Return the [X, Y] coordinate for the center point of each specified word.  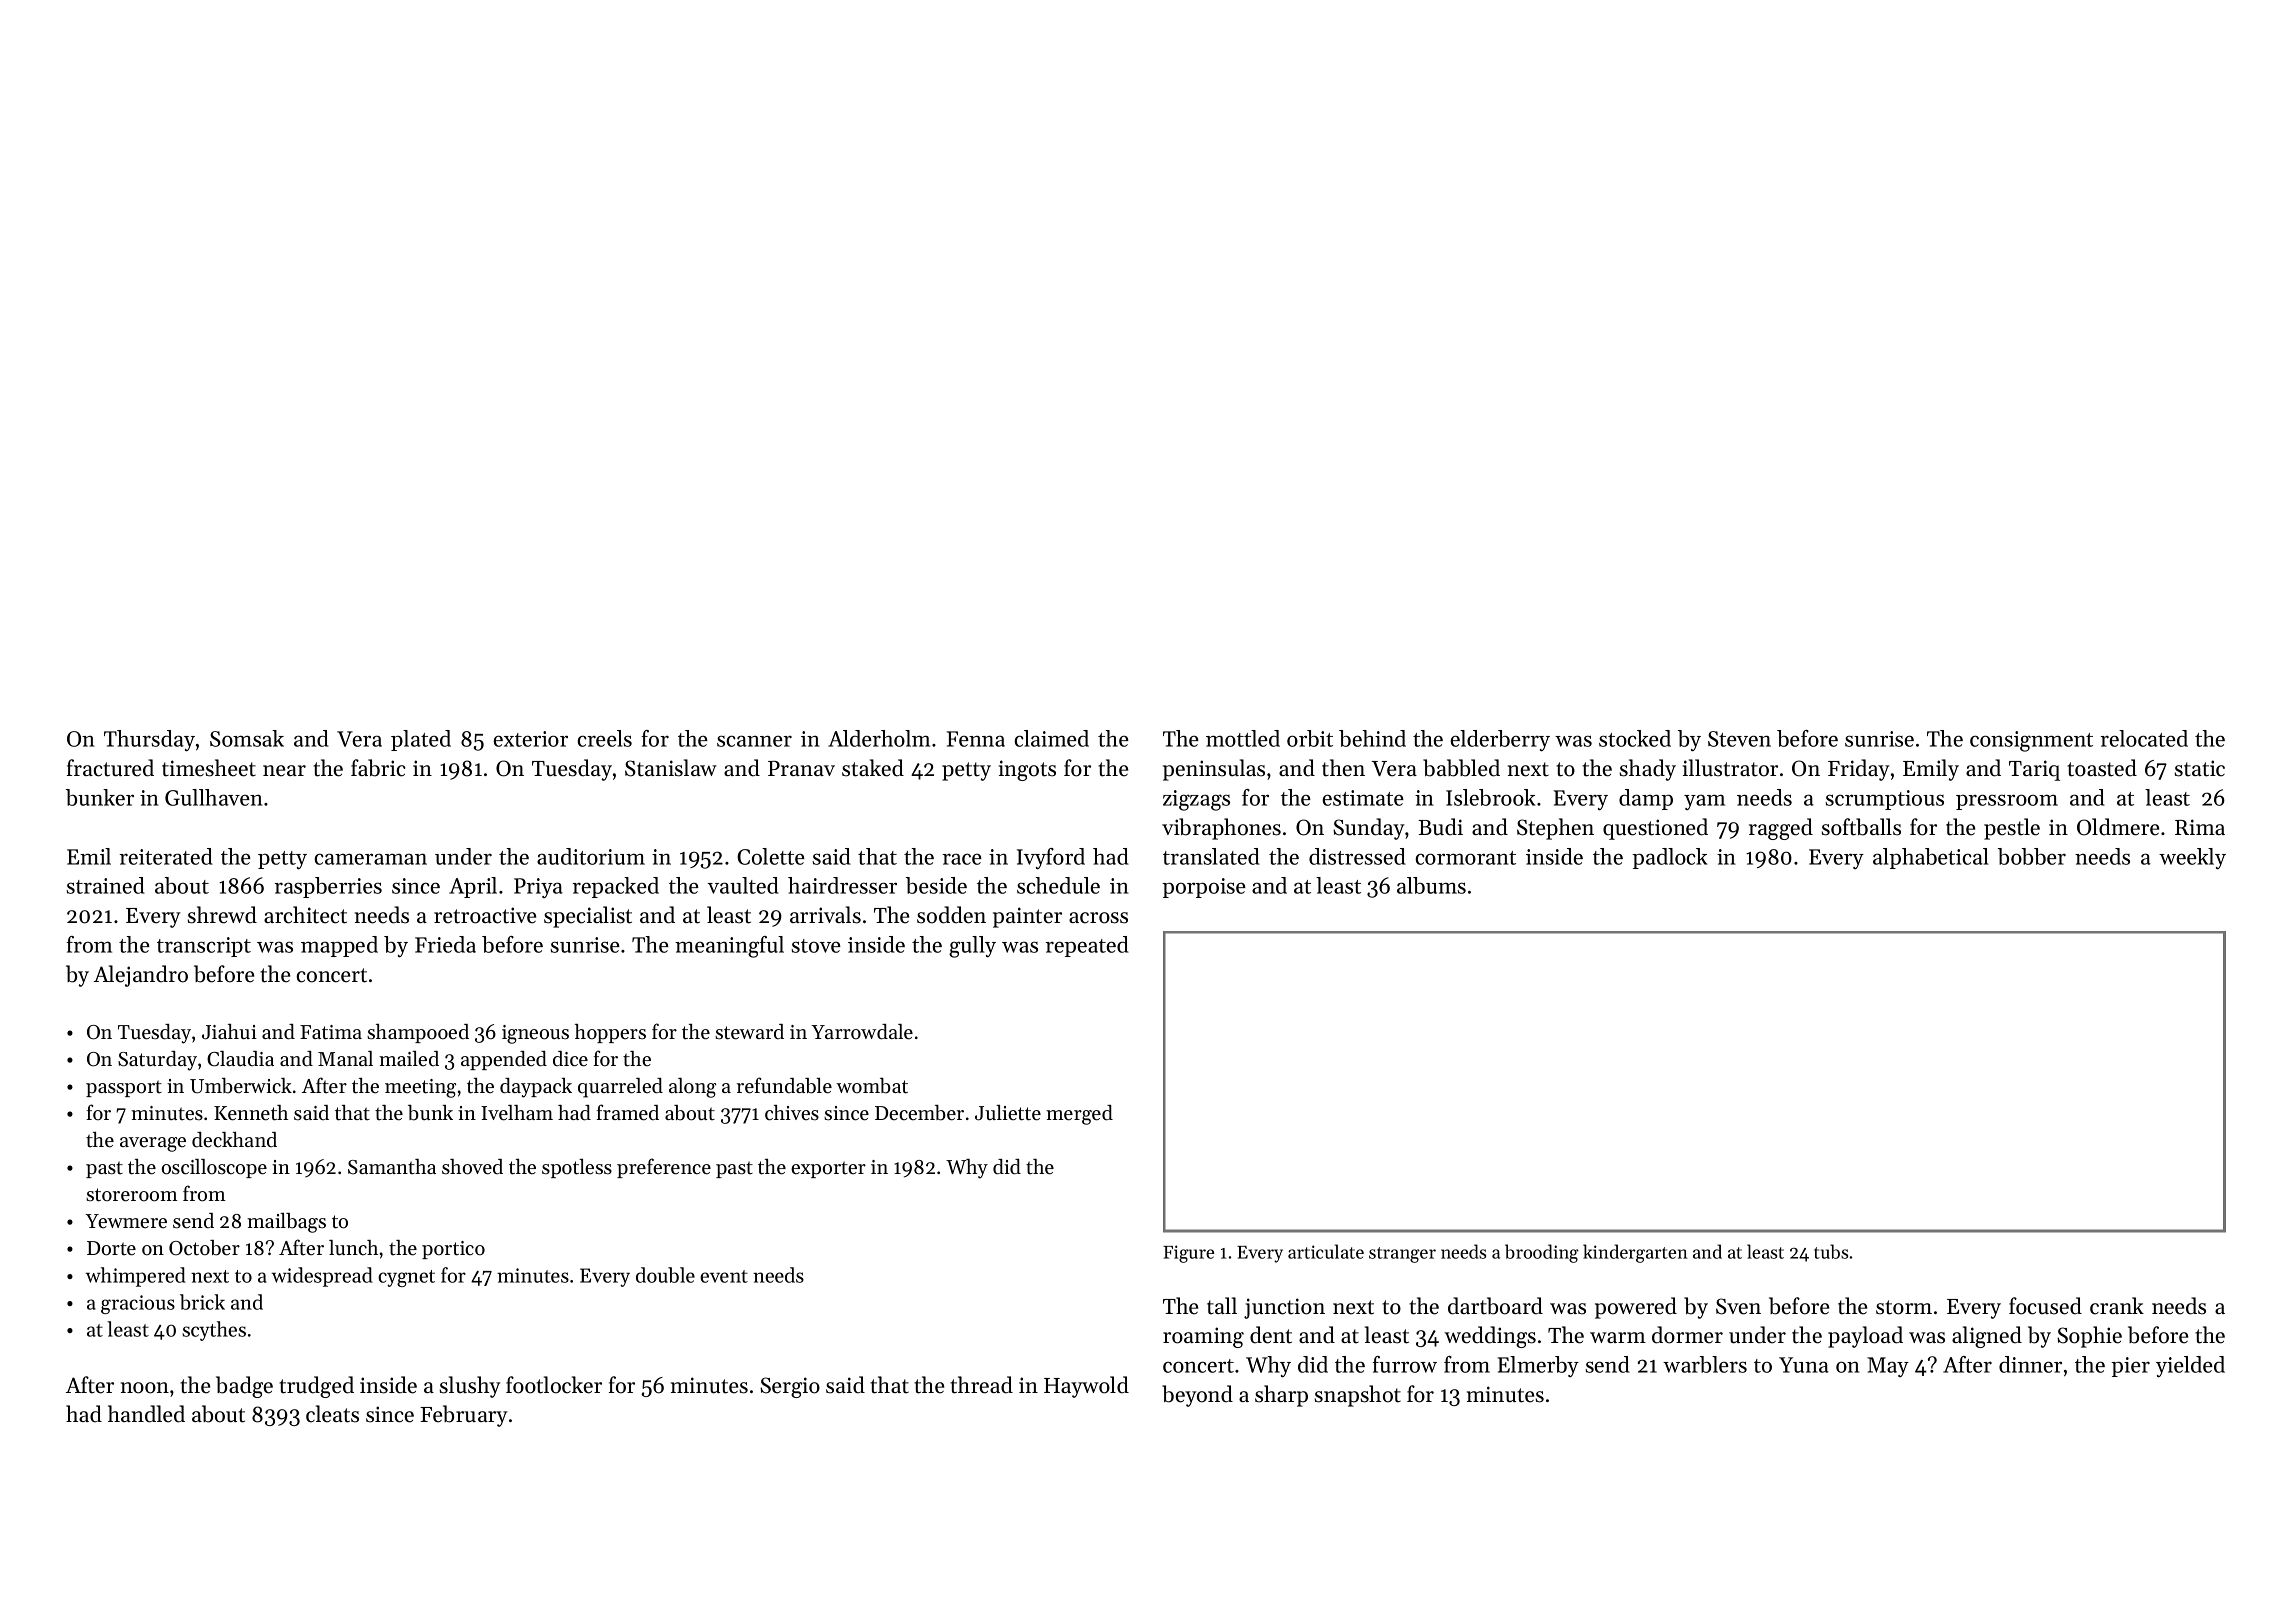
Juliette [1008, 1113]
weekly [2192, 858]
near [284, 771]
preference [664, 1168]
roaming [1203, 1337]
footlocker [554, 1385]
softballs [1861, 827]
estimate [1363, 798]
